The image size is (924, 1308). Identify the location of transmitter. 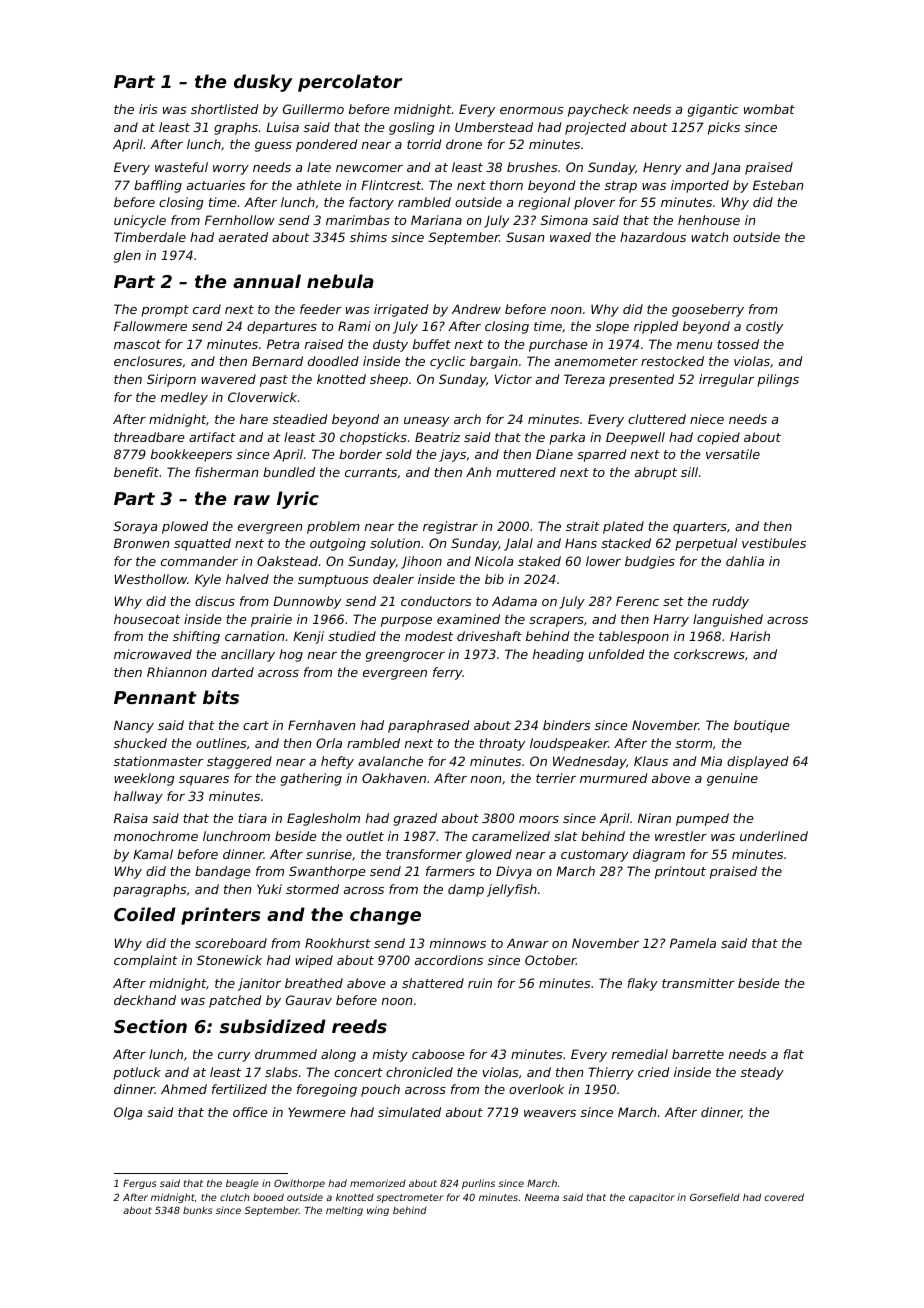
(698, 983).
